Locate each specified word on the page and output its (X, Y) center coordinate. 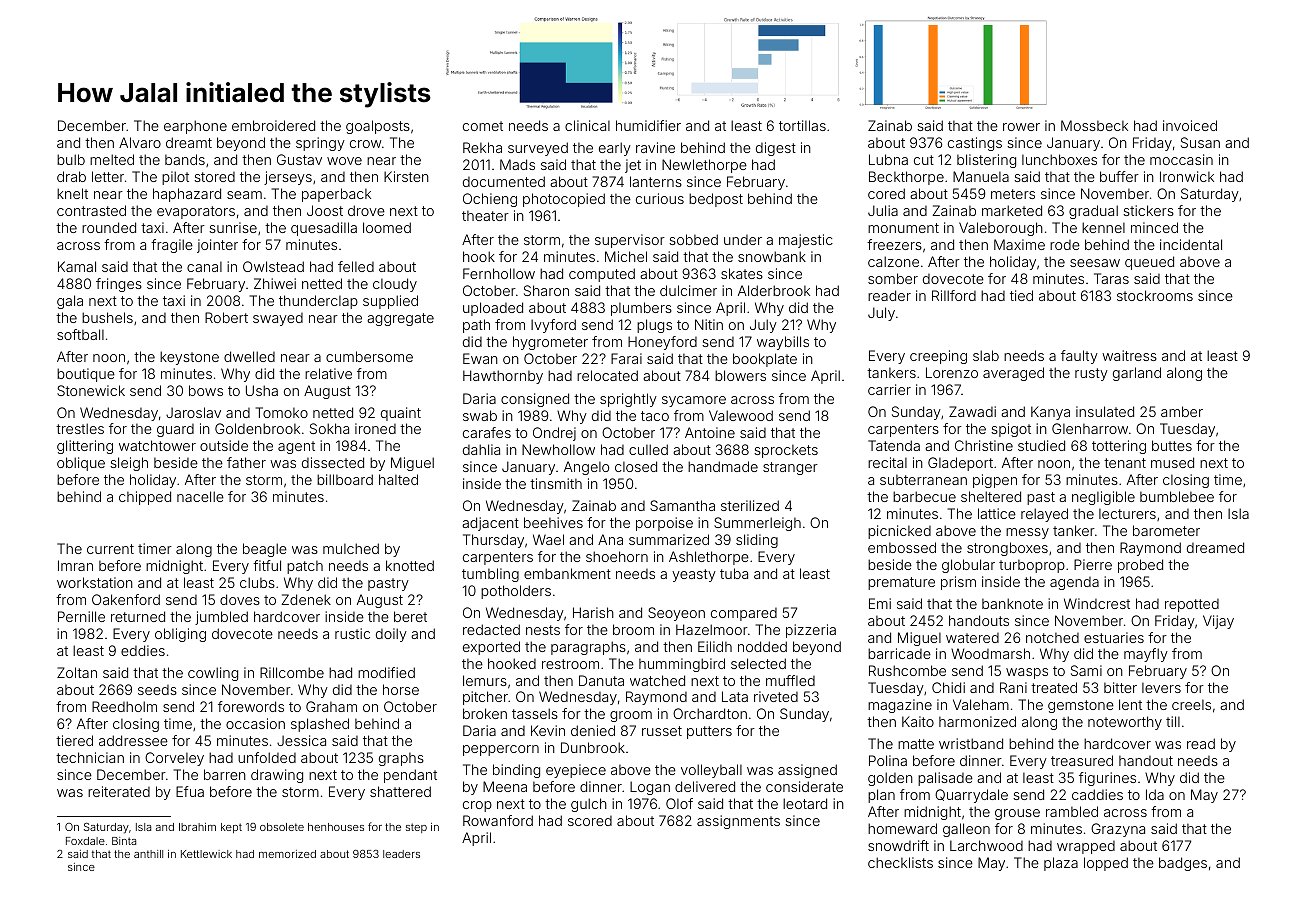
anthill (148, 854)
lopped (1106, 864)
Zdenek (306, 599)
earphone (195, 127)
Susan (1200, 142)
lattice (997, 513)
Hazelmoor (712, 629)
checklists (900, 862)
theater (485, 216)
